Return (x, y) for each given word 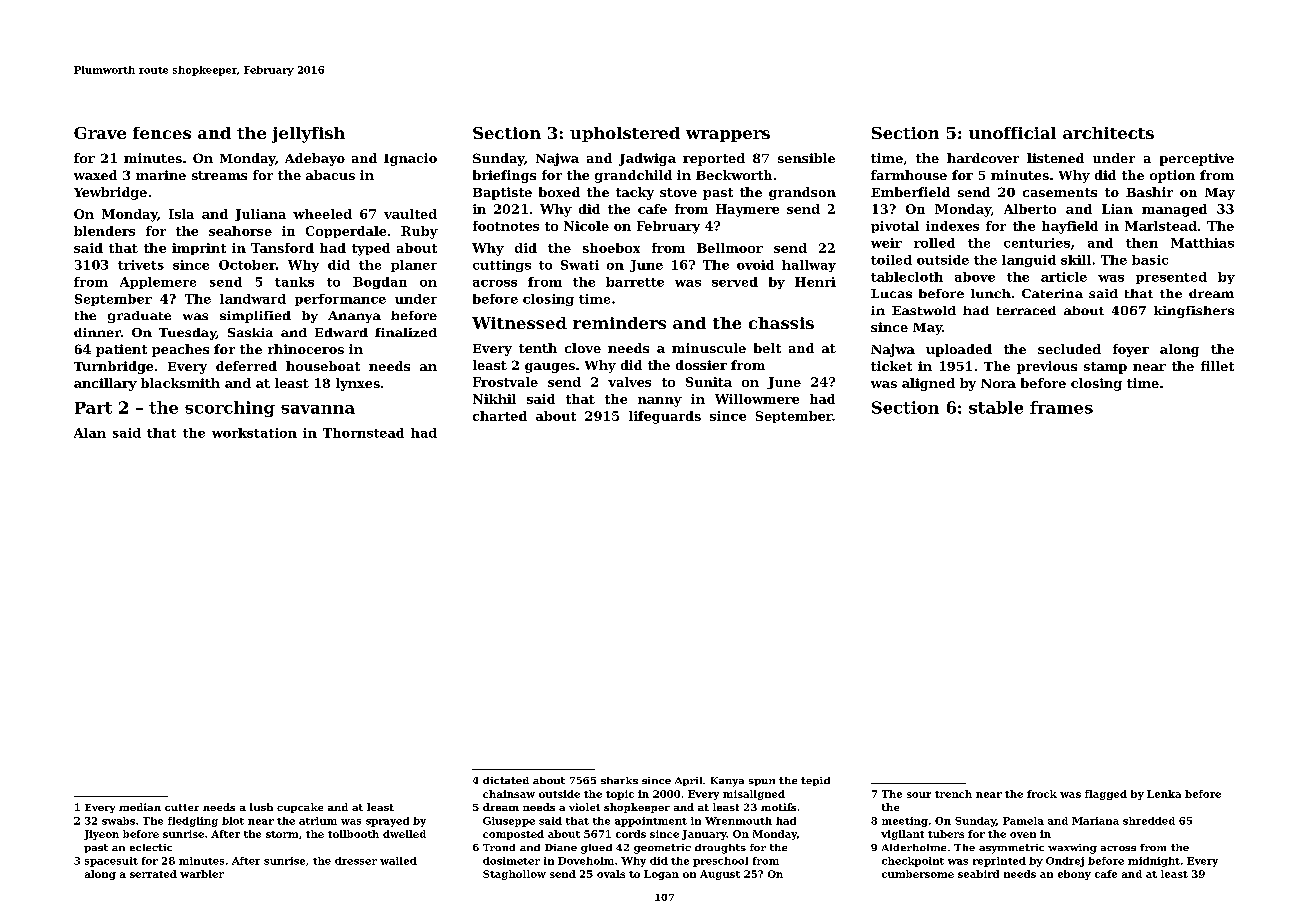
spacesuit (111, 862)
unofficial (1012, 133)
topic (620, 795)
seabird (978, 874)
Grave (100, 133)
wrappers (728, 136)
